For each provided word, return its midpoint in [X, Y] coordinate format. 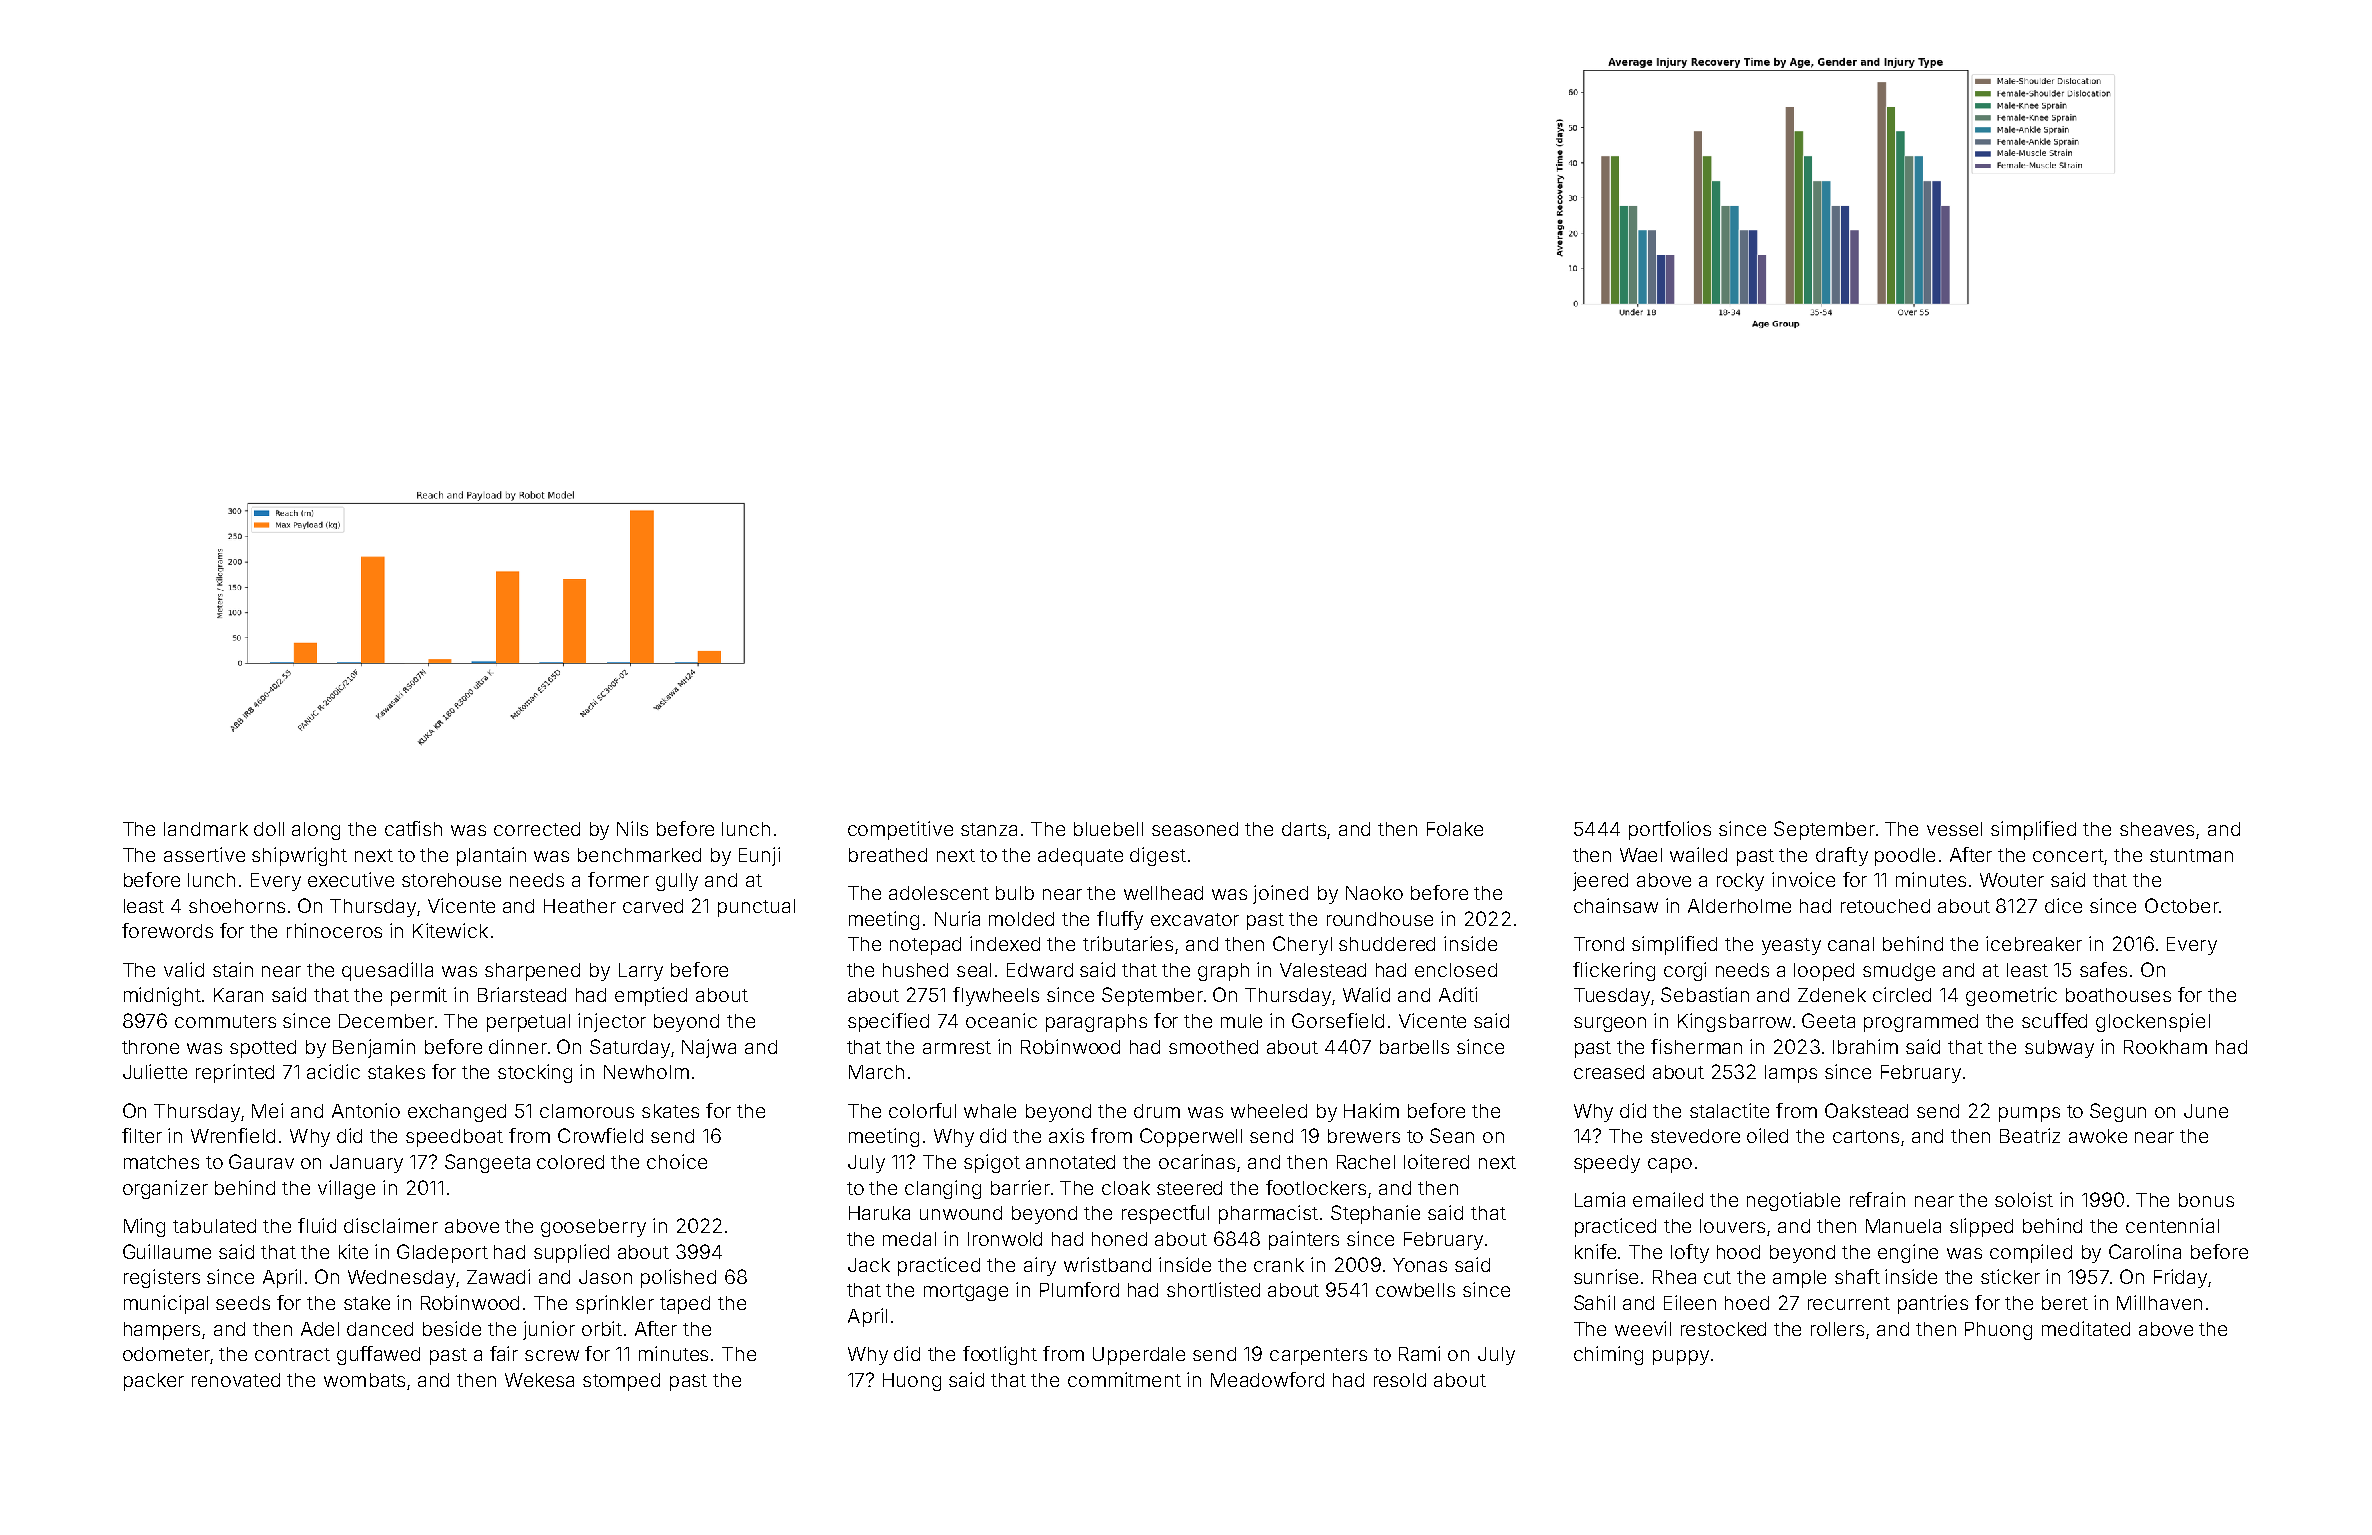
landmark [206, 829]
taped [685, 1305]
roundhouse [1380, 919]
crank [1279, 1265]
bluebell [1108, 829]
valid [184, 969]
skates [670, 1111]
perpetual [528, 1023]
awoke [2098, 1136]
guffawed [378, 1355]
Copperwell [1191, 1137]
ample [1799, 1279]
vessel [1954, 829]
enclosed [1456, 970]
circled [1902, 994]
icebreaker [2034, 943]
